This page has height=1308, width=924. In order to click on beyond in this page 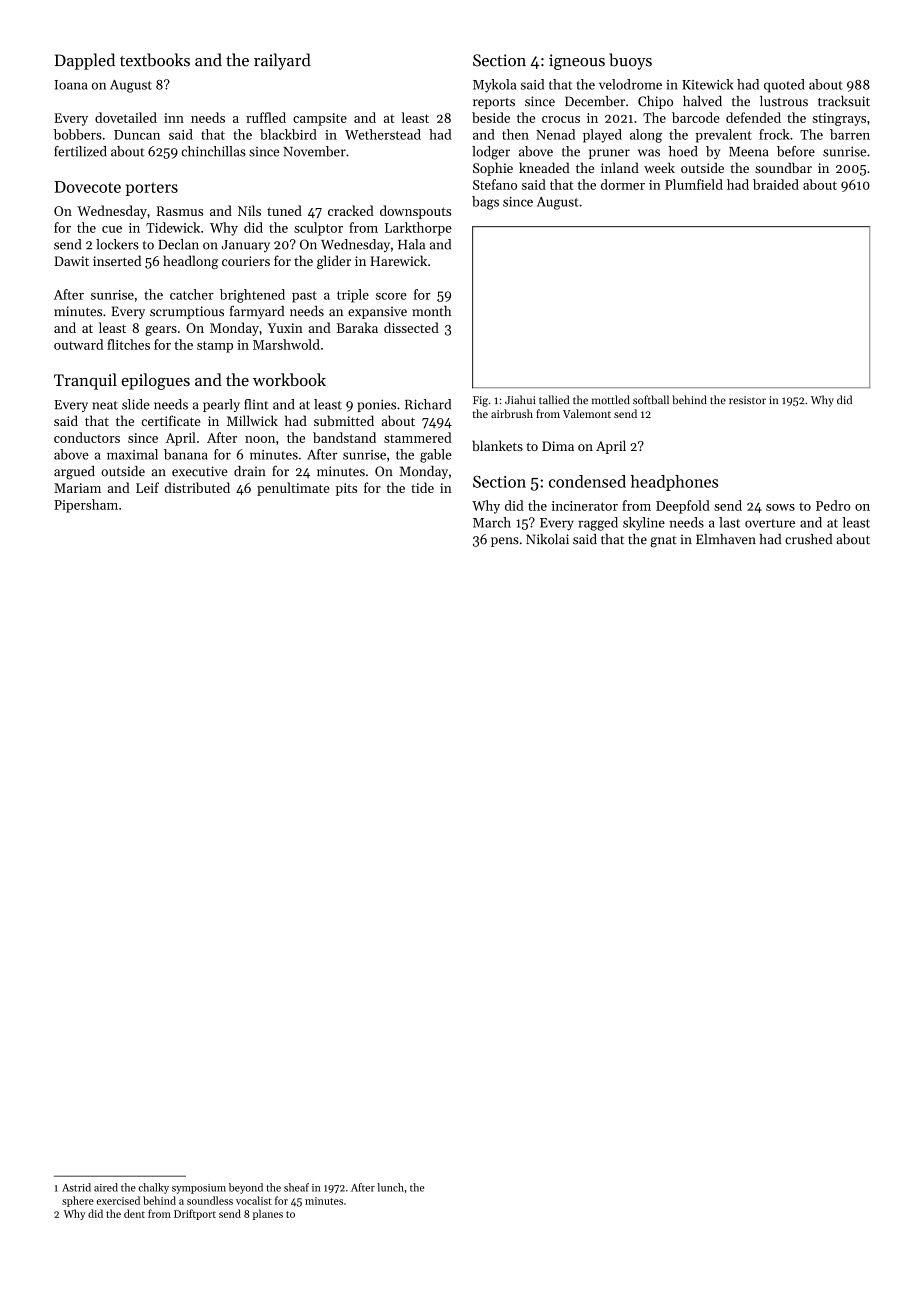, I will do `click(246, 1188)`.
